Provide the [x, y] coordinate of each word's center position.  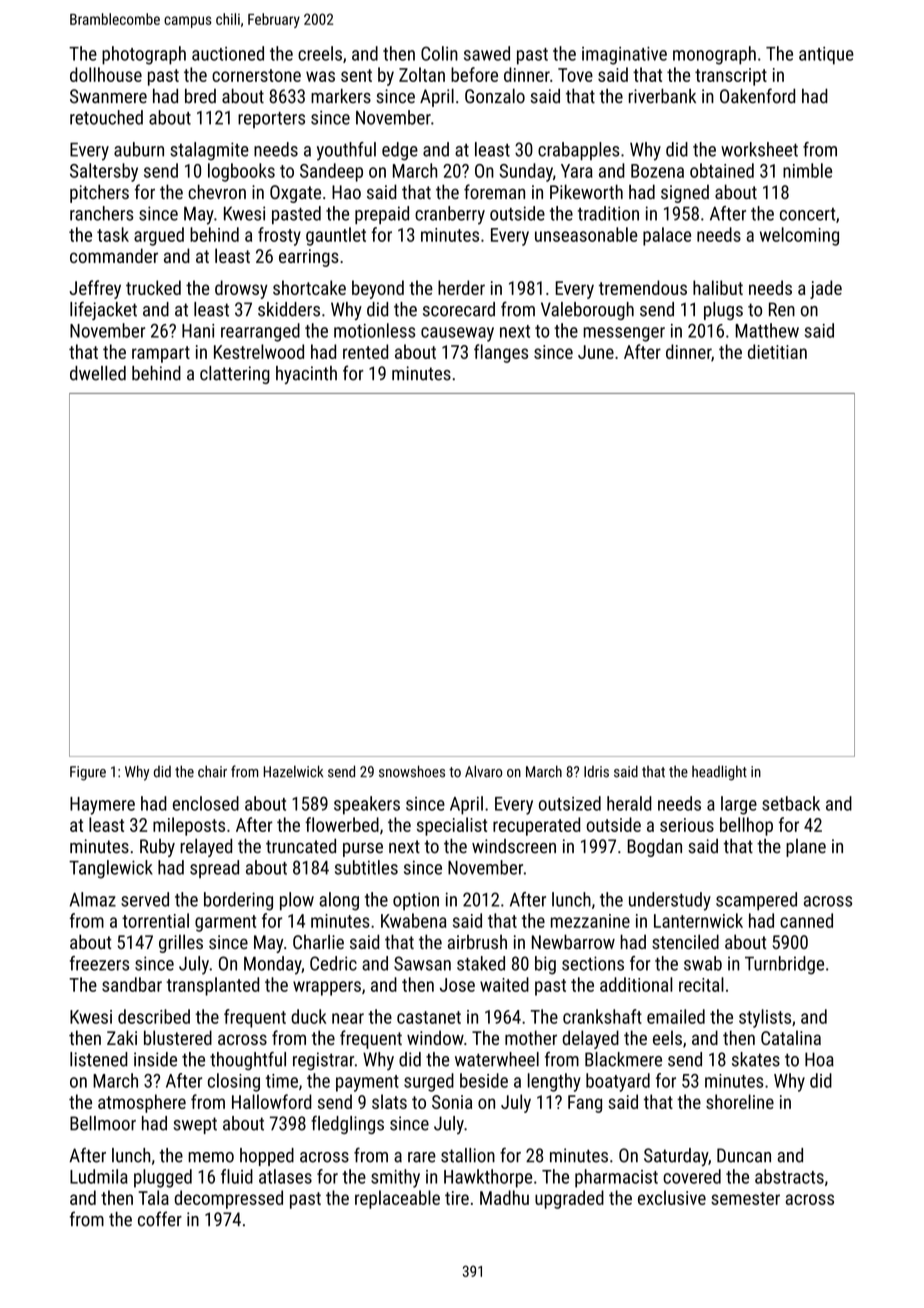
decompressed [229, 1199]
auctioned [228, 53]
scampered [756, 901]
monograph [714, 55]
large [739, 805]
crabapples [578, 151]
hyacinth [306, 375]
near [348, 1018]
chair [212, 771]
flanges [501, 353]
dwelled [98, 373]
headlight [719, 773]
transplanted [212, 986]
